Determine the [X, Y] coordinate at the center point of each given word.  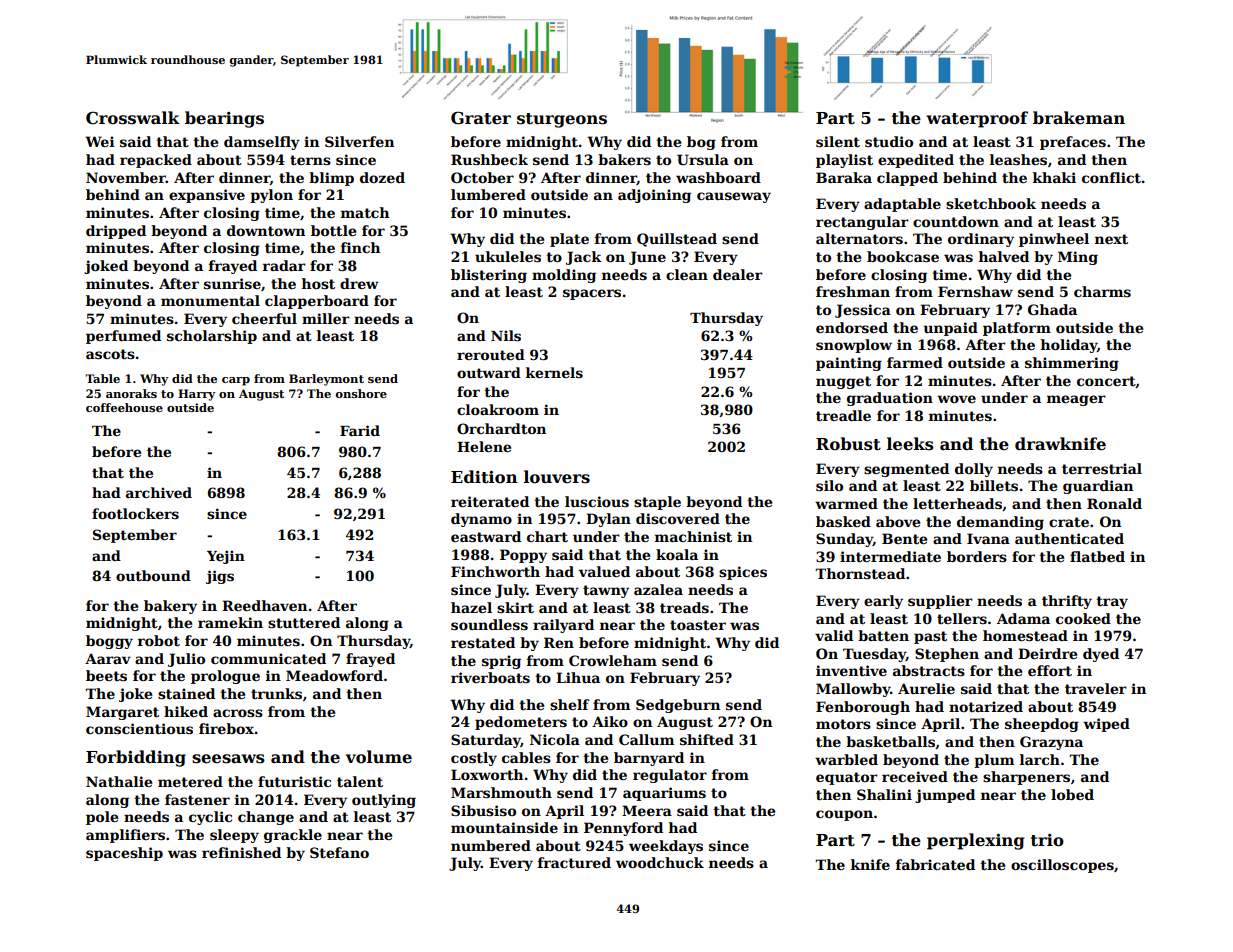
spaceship [124, 854]
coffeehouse [124, 407]
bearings [224, 119]
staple [657, 503]
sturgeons [562, 120]
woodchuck [660, 862]
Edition [484, 477]
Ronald [1114, 503]
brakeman [1079, 118]
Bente [904, 538]
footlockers [135, 513]
